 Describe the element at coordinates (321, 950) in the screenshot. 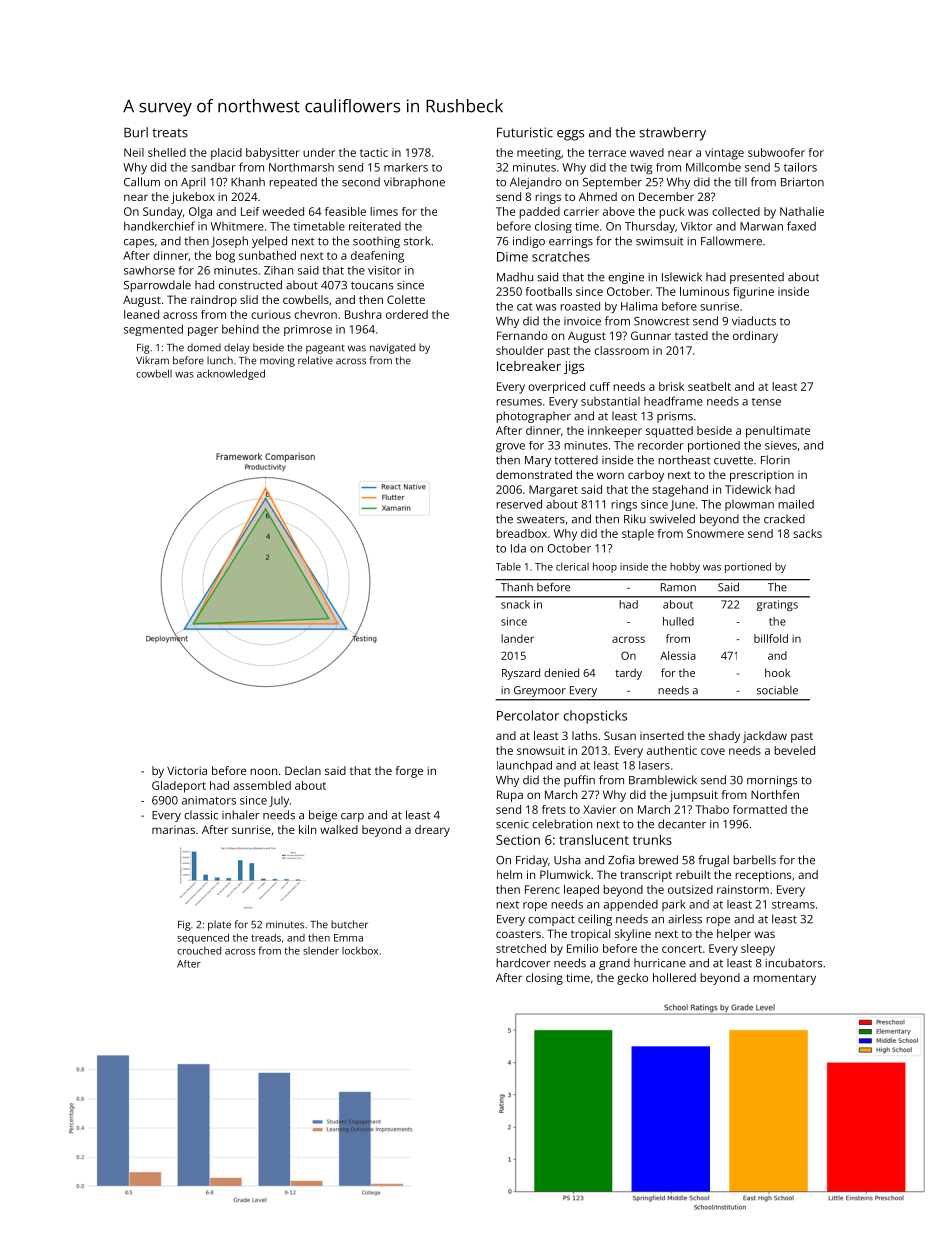

I see `slender` at that location.
